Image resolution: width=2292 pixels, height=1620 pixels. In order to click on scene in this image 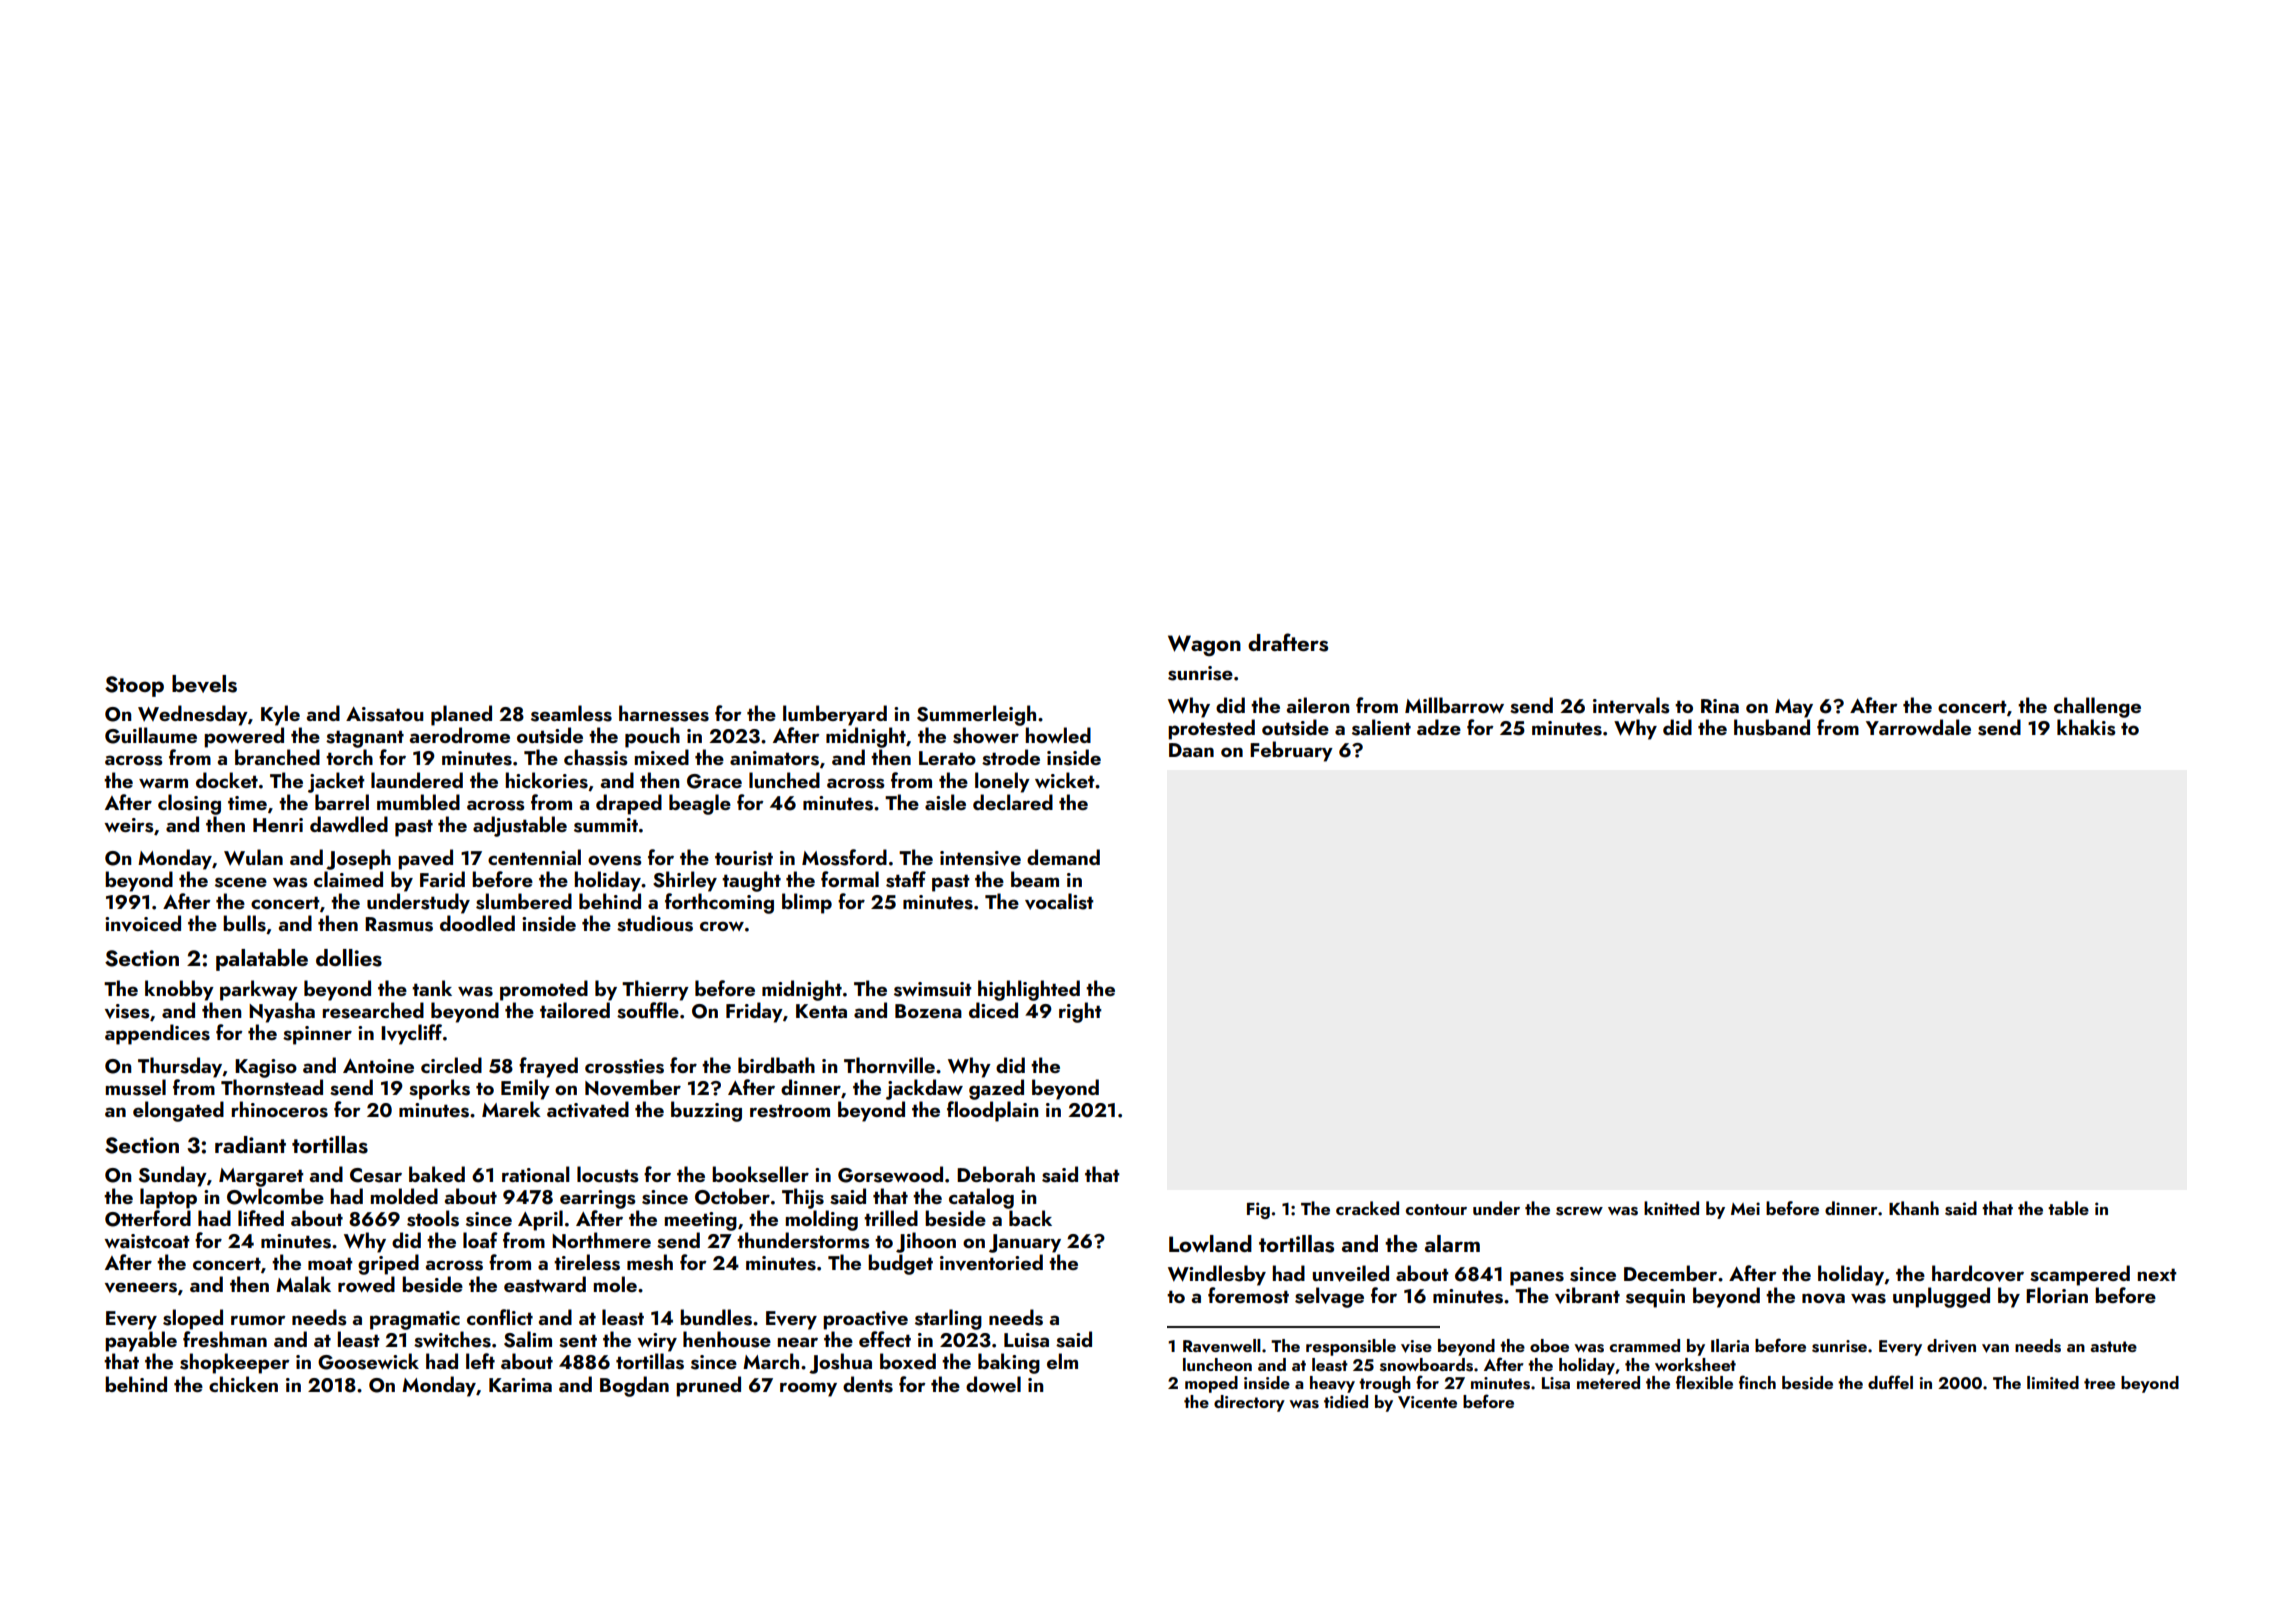, I will do `click(241, 882)`.
